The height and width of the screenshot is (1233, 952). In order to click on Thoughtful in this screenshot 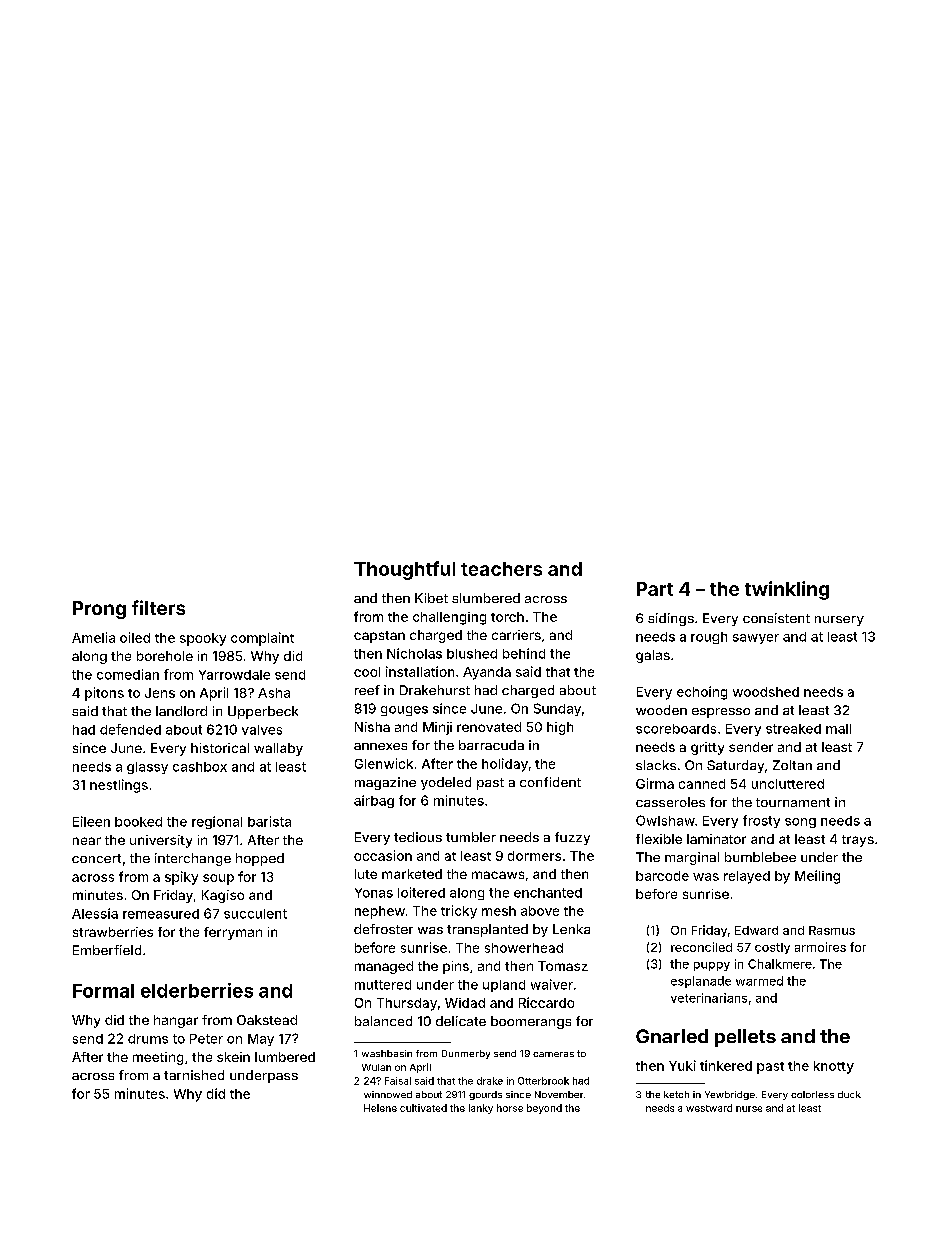, I will do `click(404, 570)`.
